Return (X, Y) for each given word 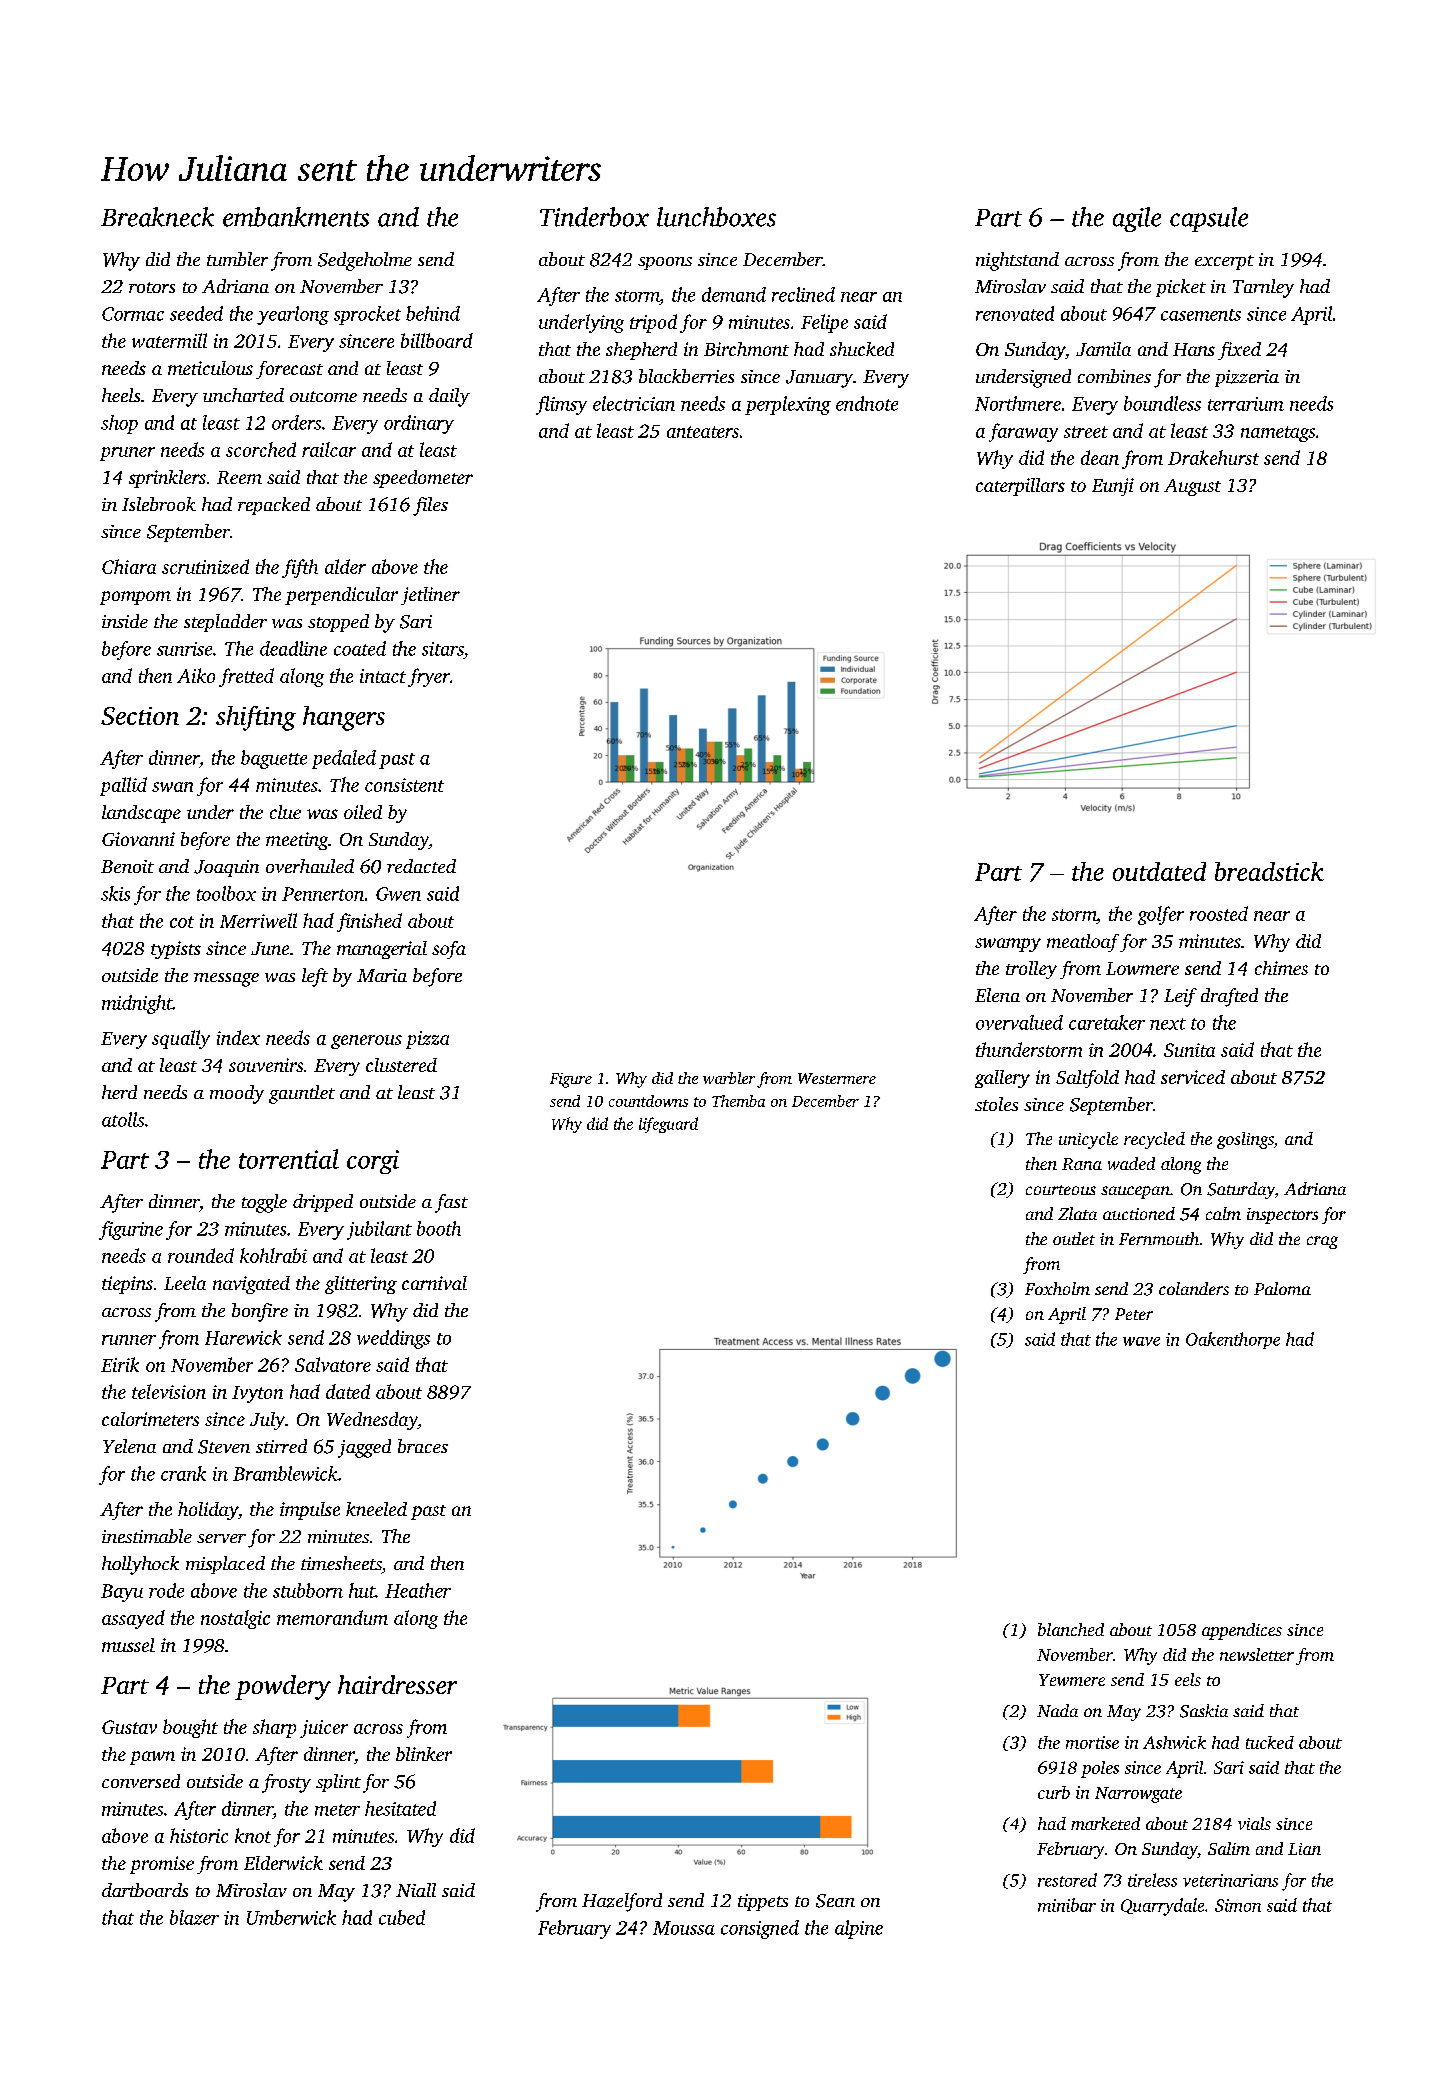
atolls (123, 1119)
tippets (763, 1902)
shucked (862, 349)
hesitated (400, 1808)
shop (119, 424)
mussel (128, 1645)
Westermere (837, 1078)
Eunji (1113, 487)
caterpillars (1020, 487)
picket (1181, 288)
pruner (127, 454)
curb (1054, 1792)
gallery (1002, 1079)
